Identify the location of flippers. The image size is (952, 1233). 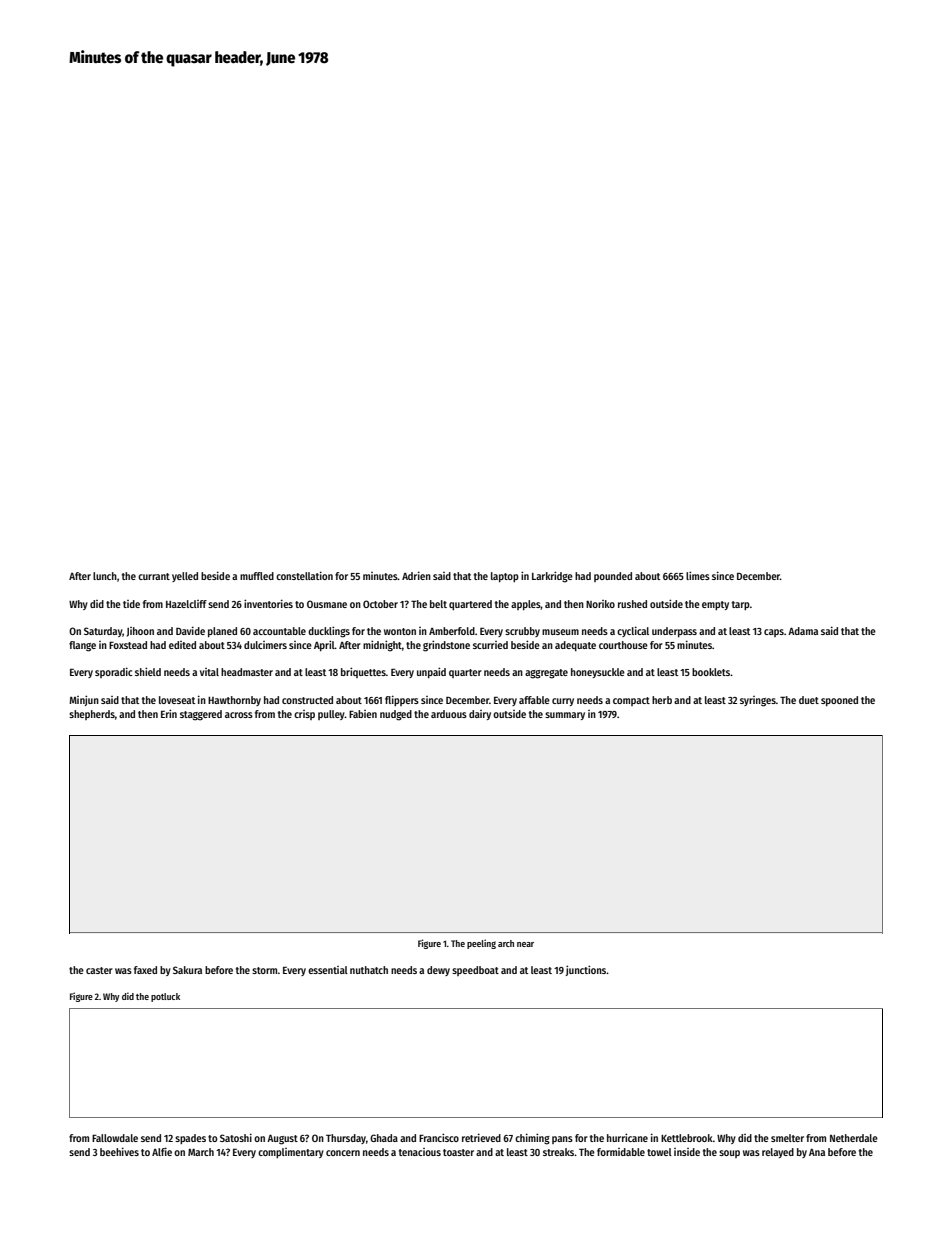
(402, 700).
